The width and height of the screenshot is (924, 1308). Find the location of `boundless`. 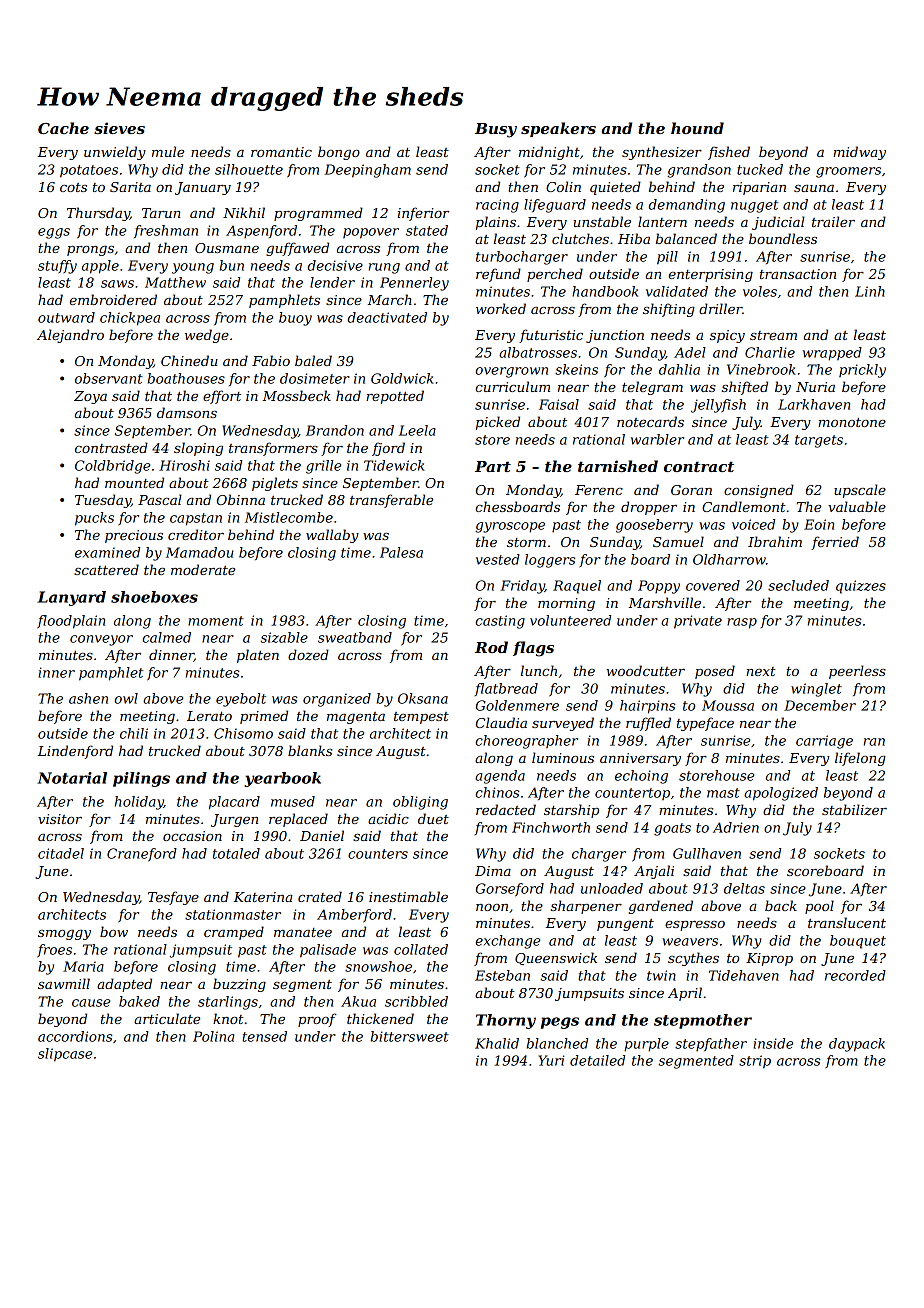

boundless is located at coordinates (783, 238).
